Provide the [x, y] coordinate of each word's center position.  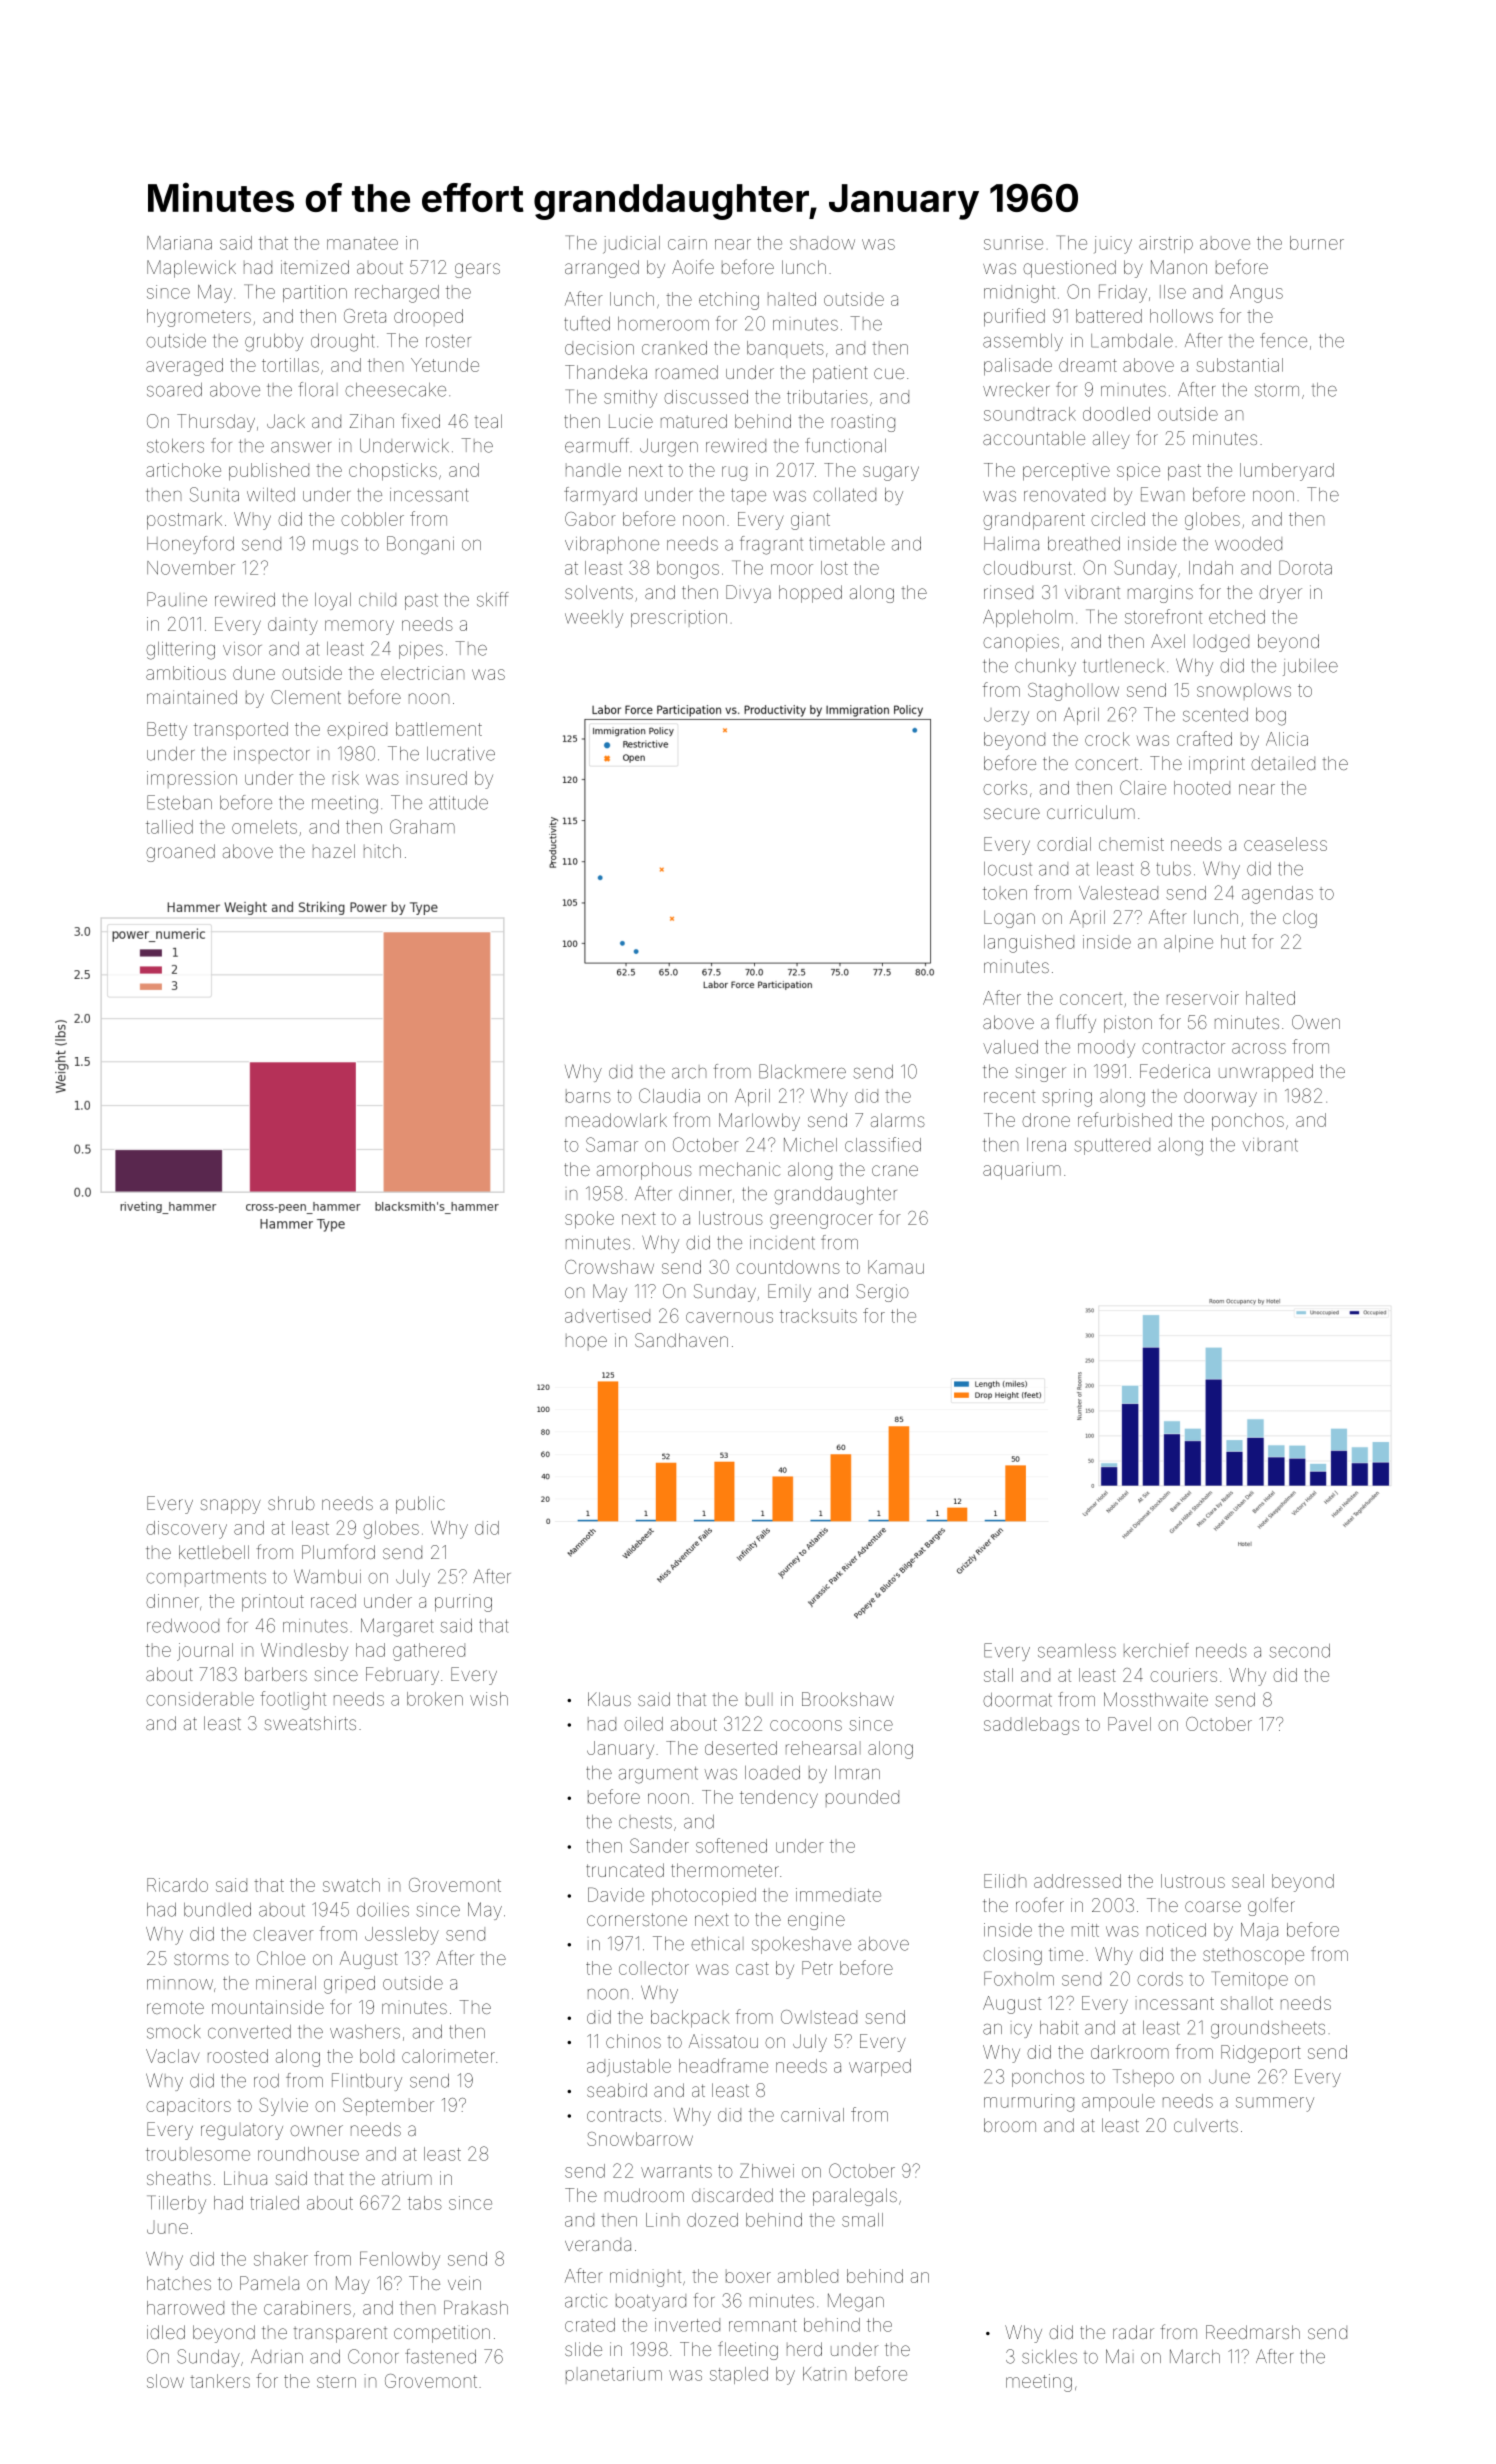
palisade [1018, 367]
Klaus [609, 1699]
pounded [862, 1798]
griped [349, 1985]
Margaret [397, 1627]
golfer [1271, 1906]
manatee [362, 243]
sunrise [1013, 243]
